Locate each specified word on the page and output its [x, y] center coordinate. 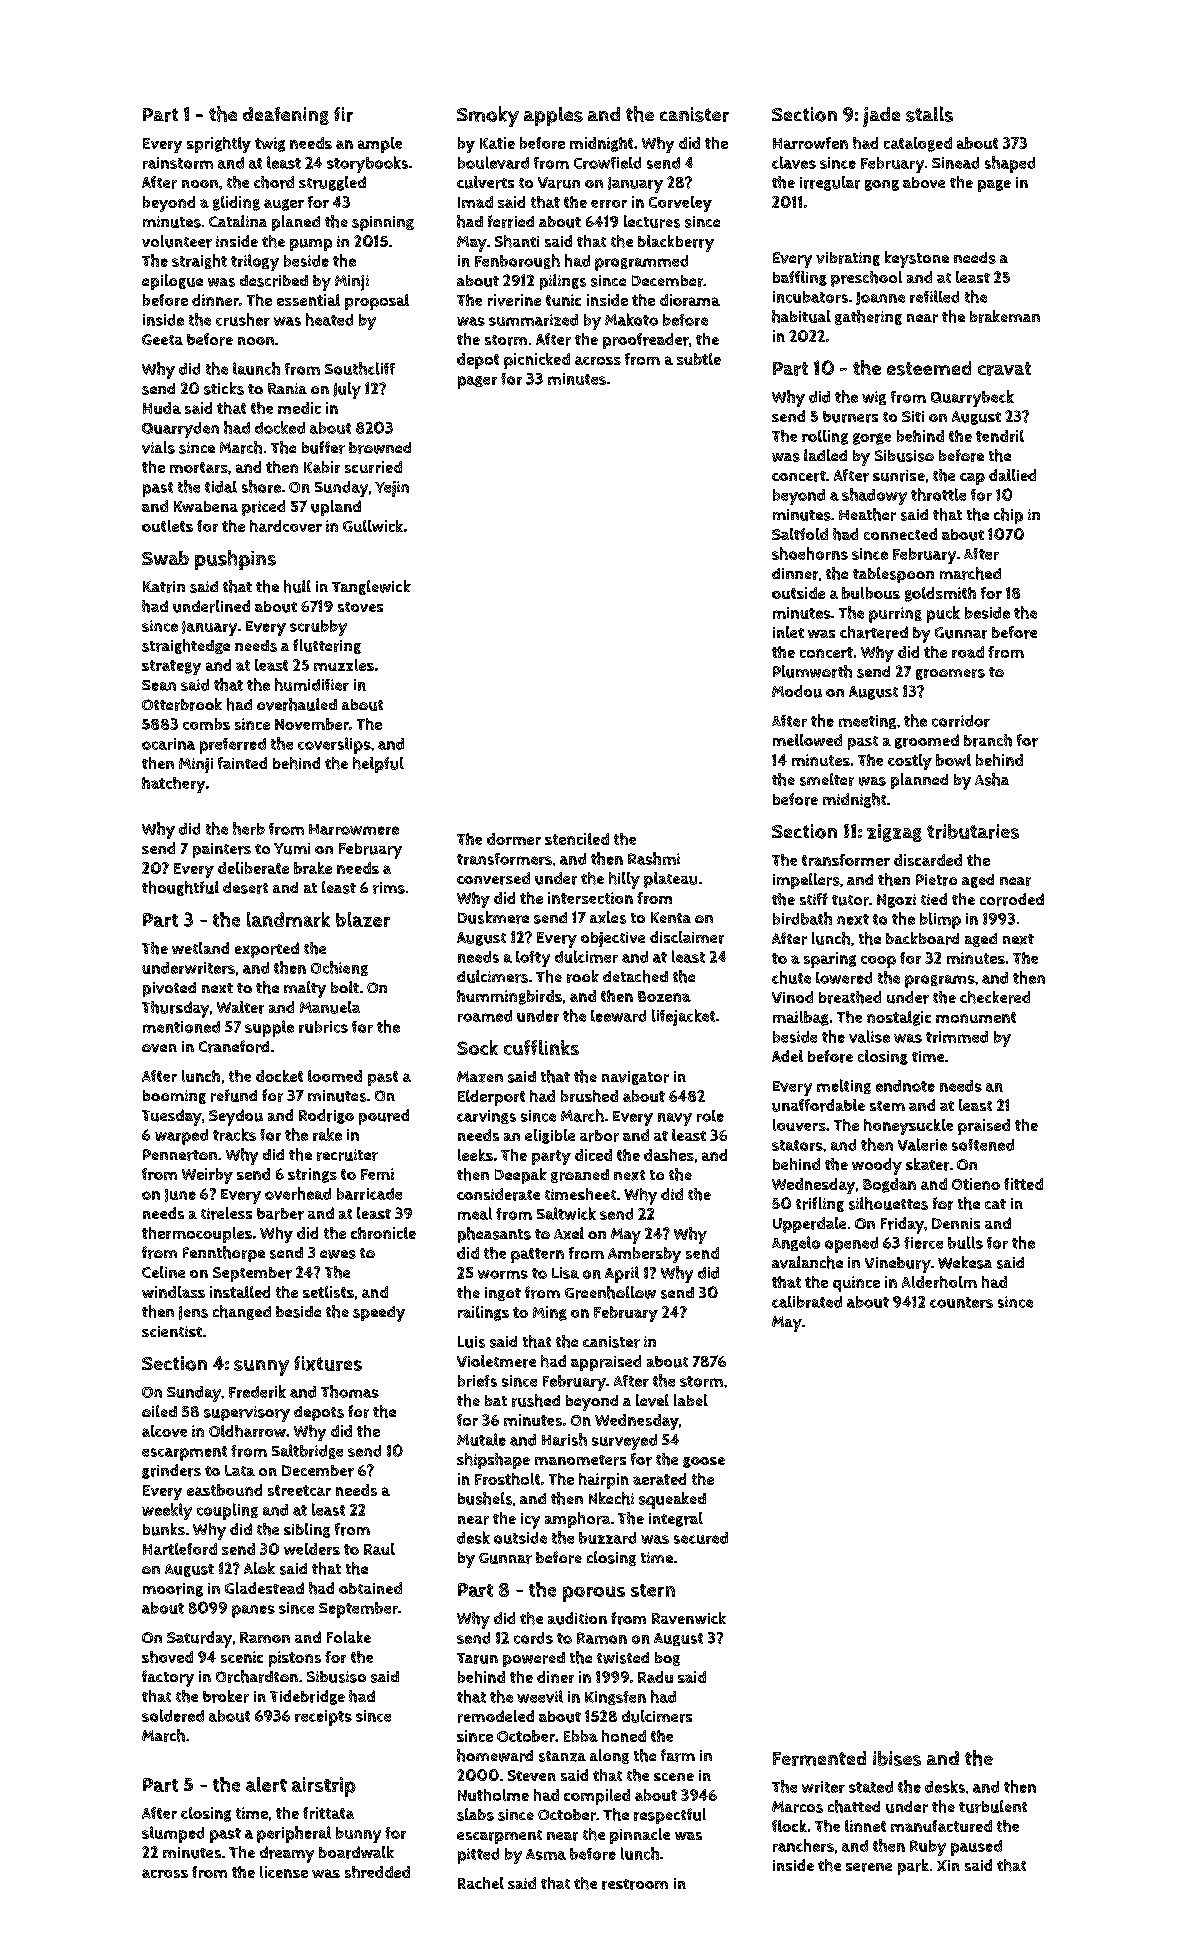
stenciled [577, 839]
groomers [950, 674]
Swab [165, 558]
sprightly [219, 145]
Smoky [488, 116]
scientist [172, 1331]
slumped [173, 1834]
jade [881, 117]
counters [961, 1302]
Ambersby [644, 1255]
